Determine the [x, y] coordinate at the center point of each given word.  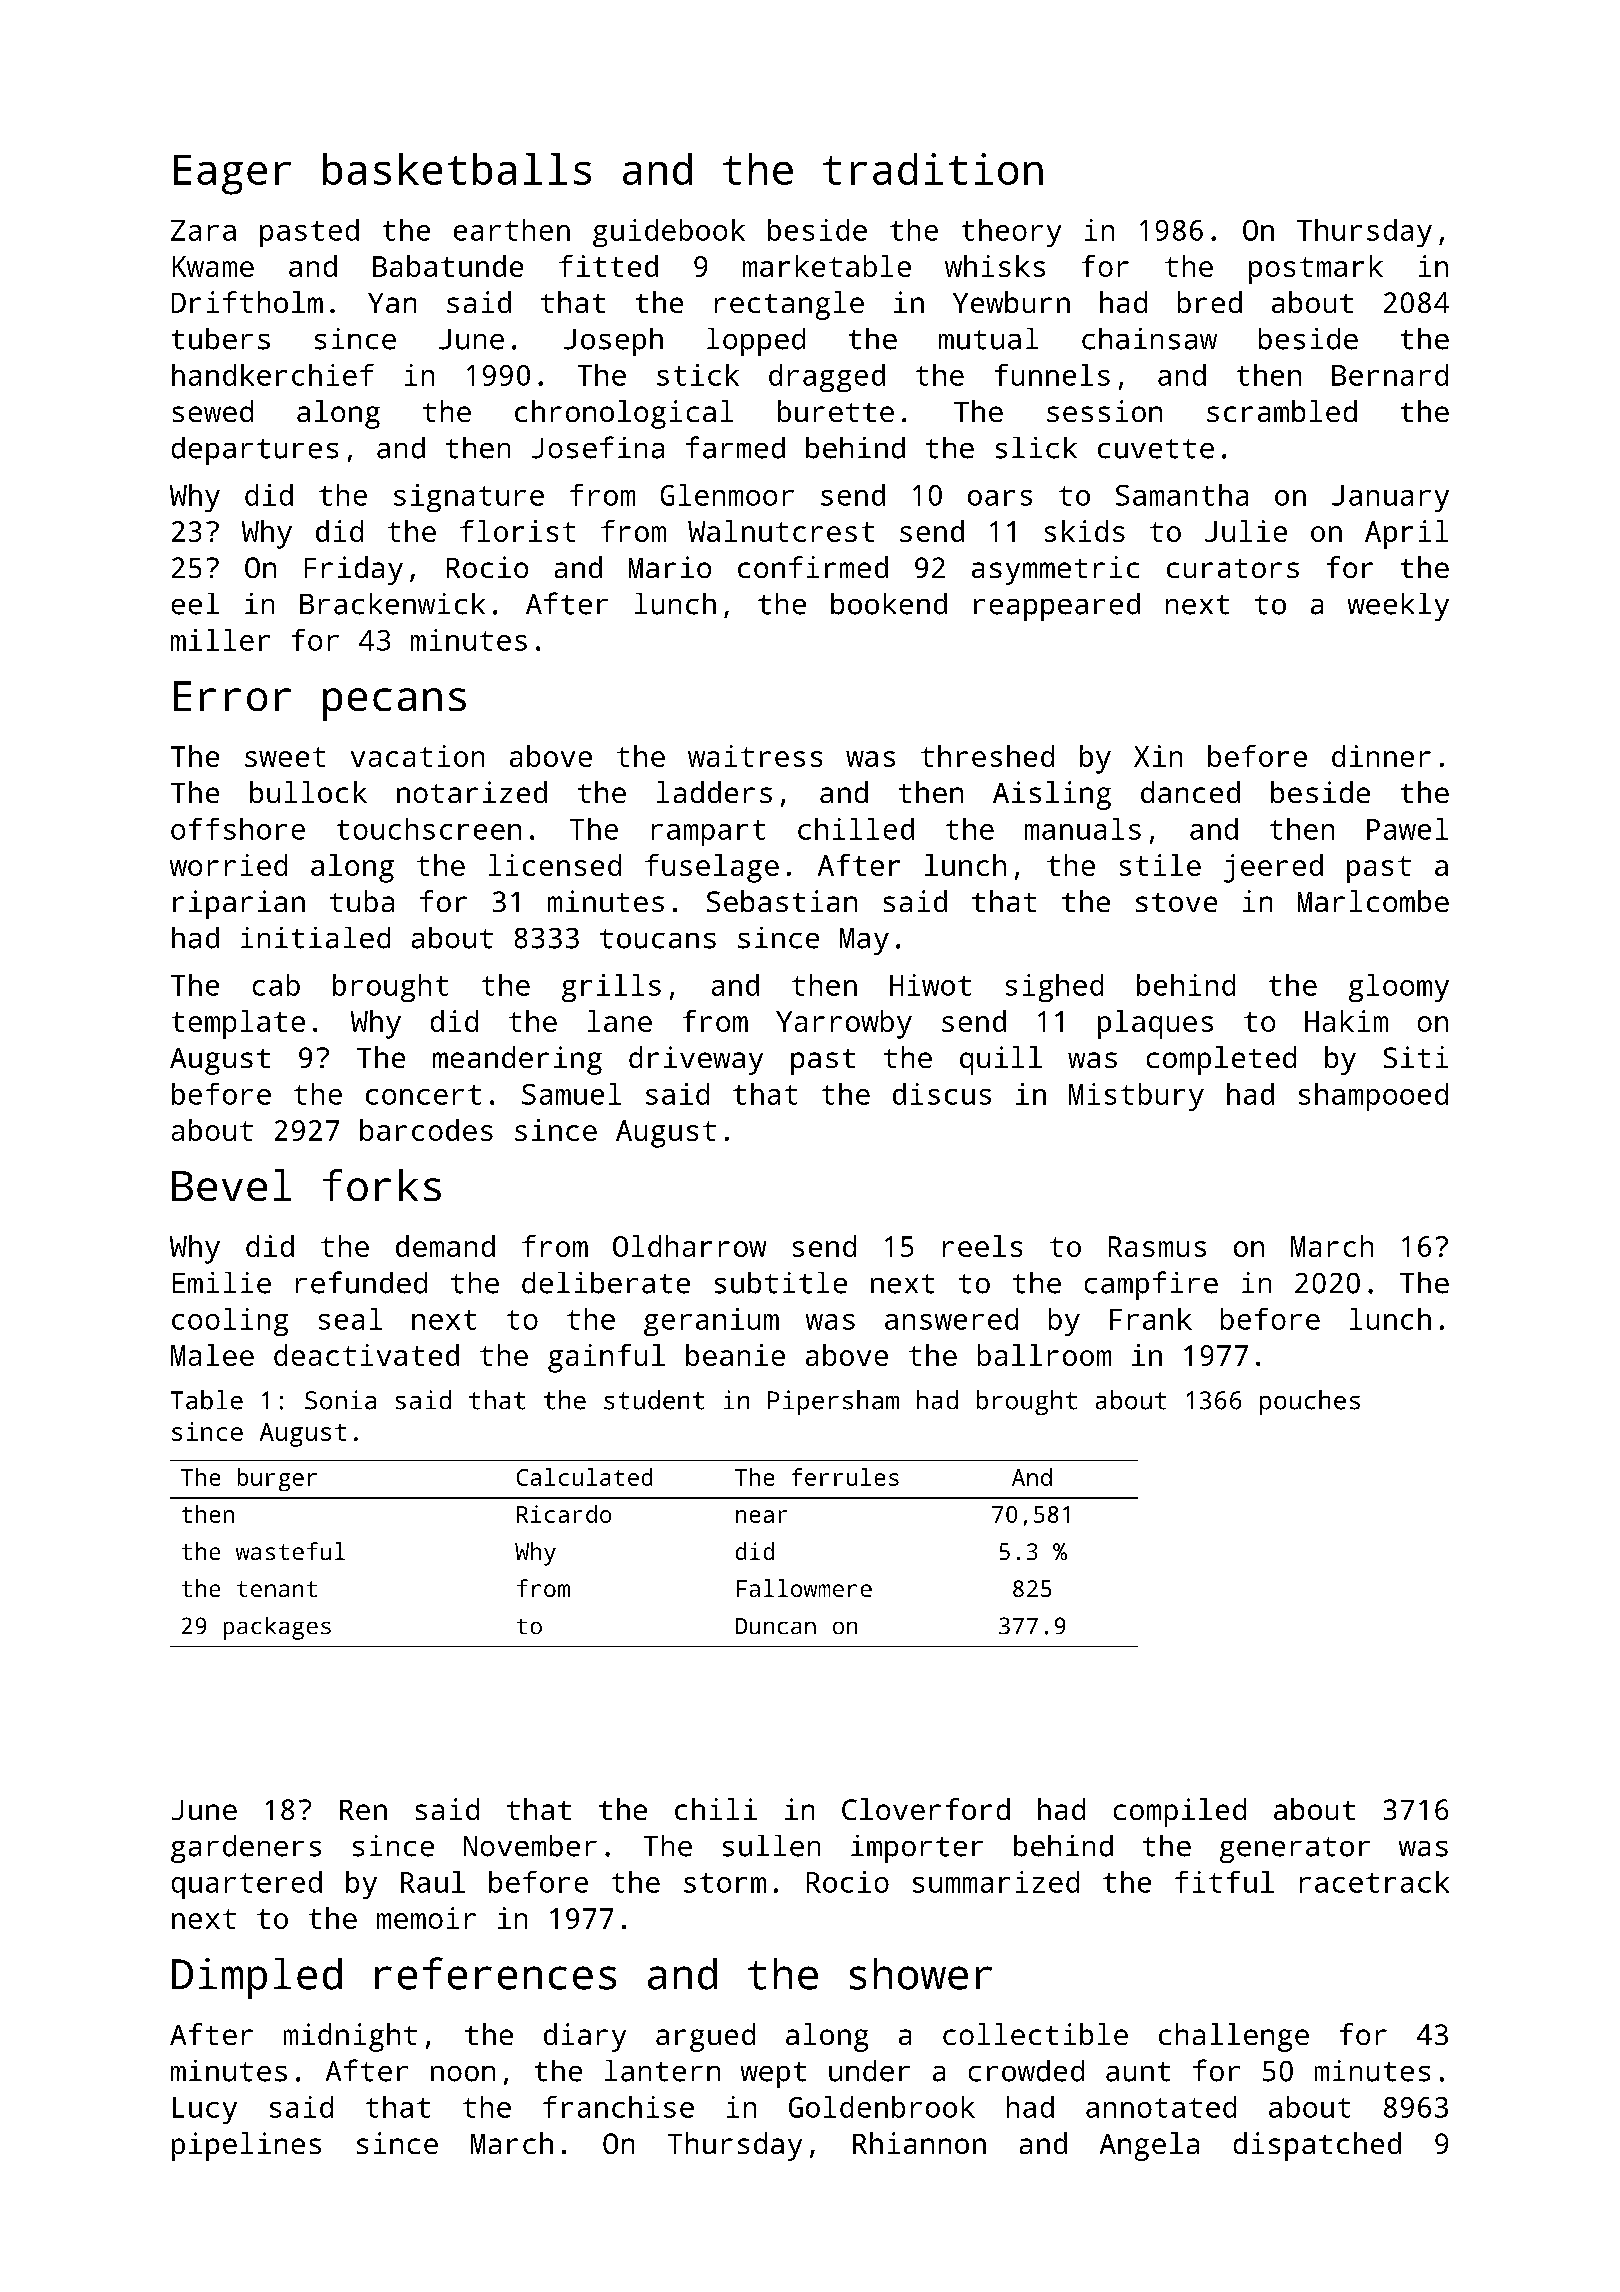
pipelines [246, 2146]
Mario [670, 567]
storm [725, 1883]
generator [1295, 1850]
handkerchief [273, 375]
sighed [1054, 988]
